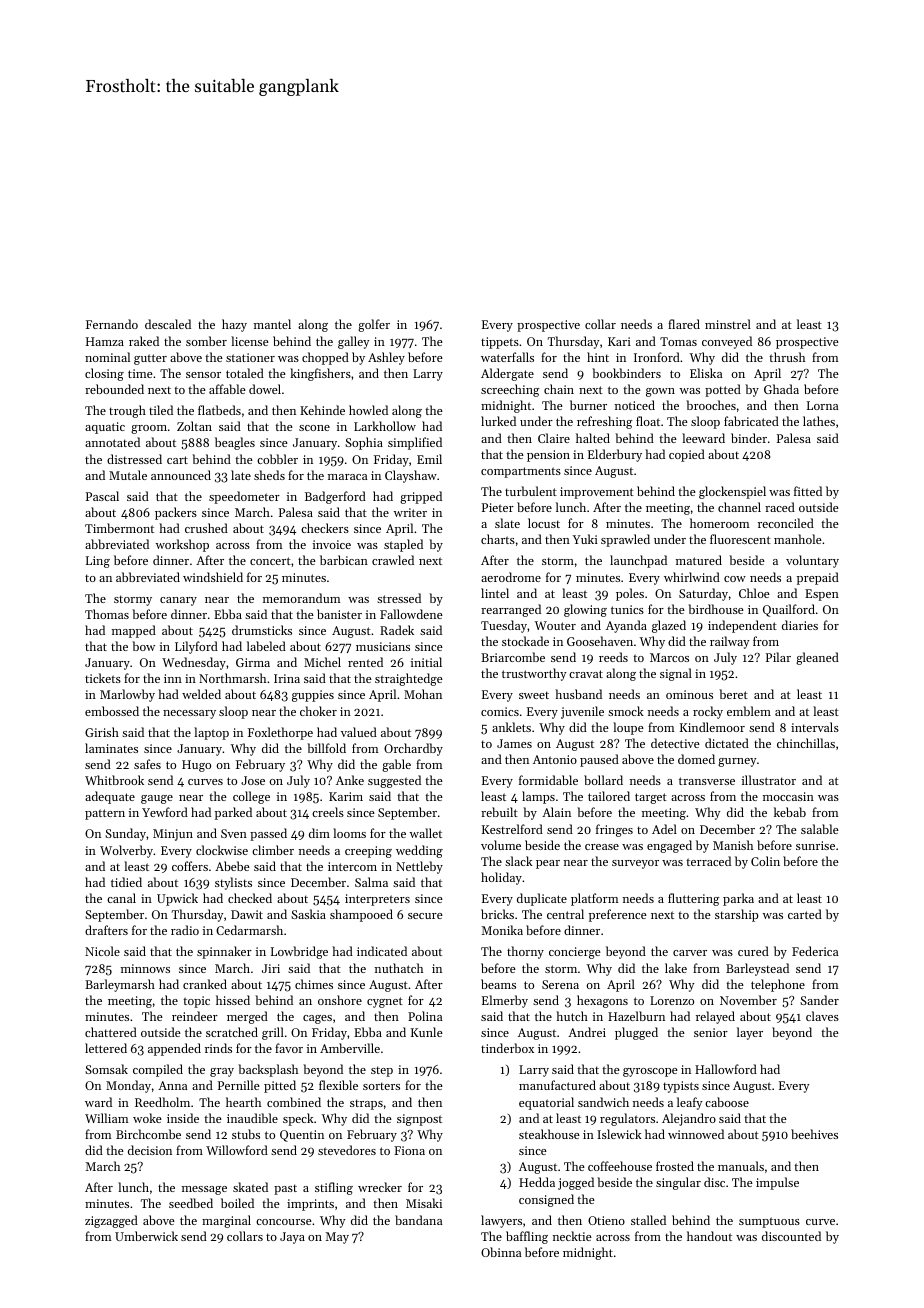  I want to click on aerodrome, so click(511, 577).
